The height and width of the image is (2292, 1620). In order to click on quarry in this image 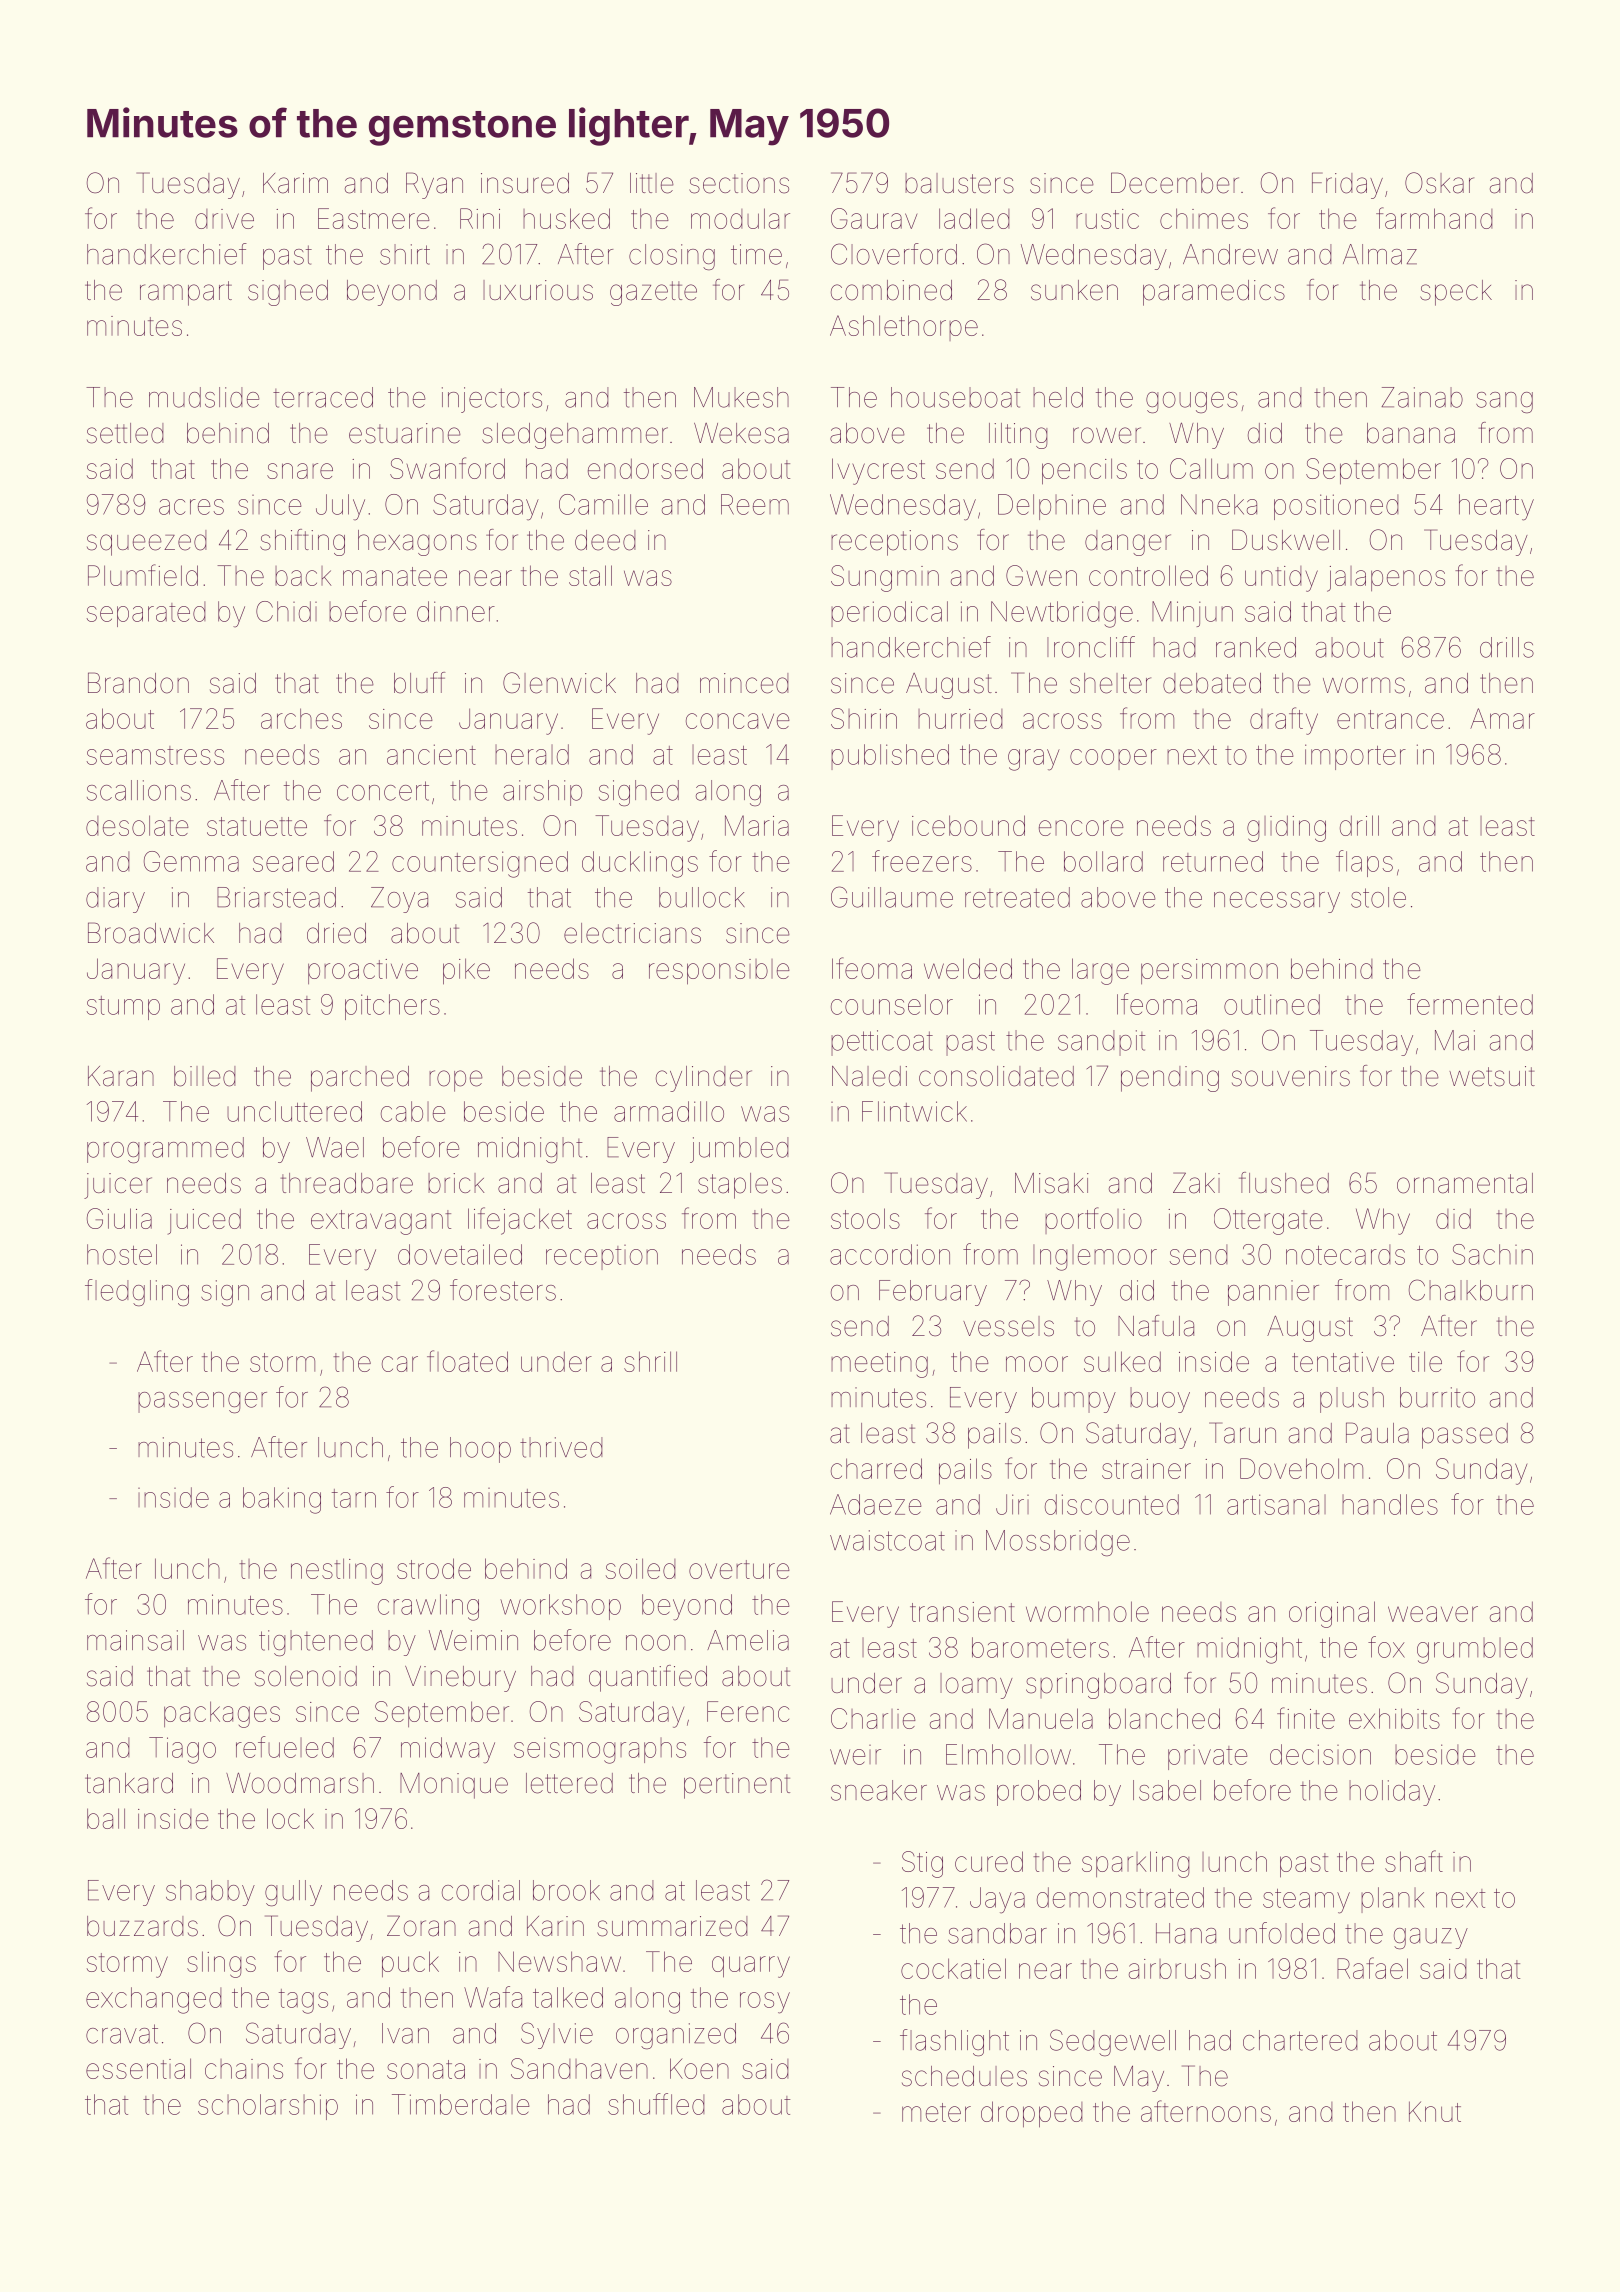, I will do `click(751, 1967)`.
